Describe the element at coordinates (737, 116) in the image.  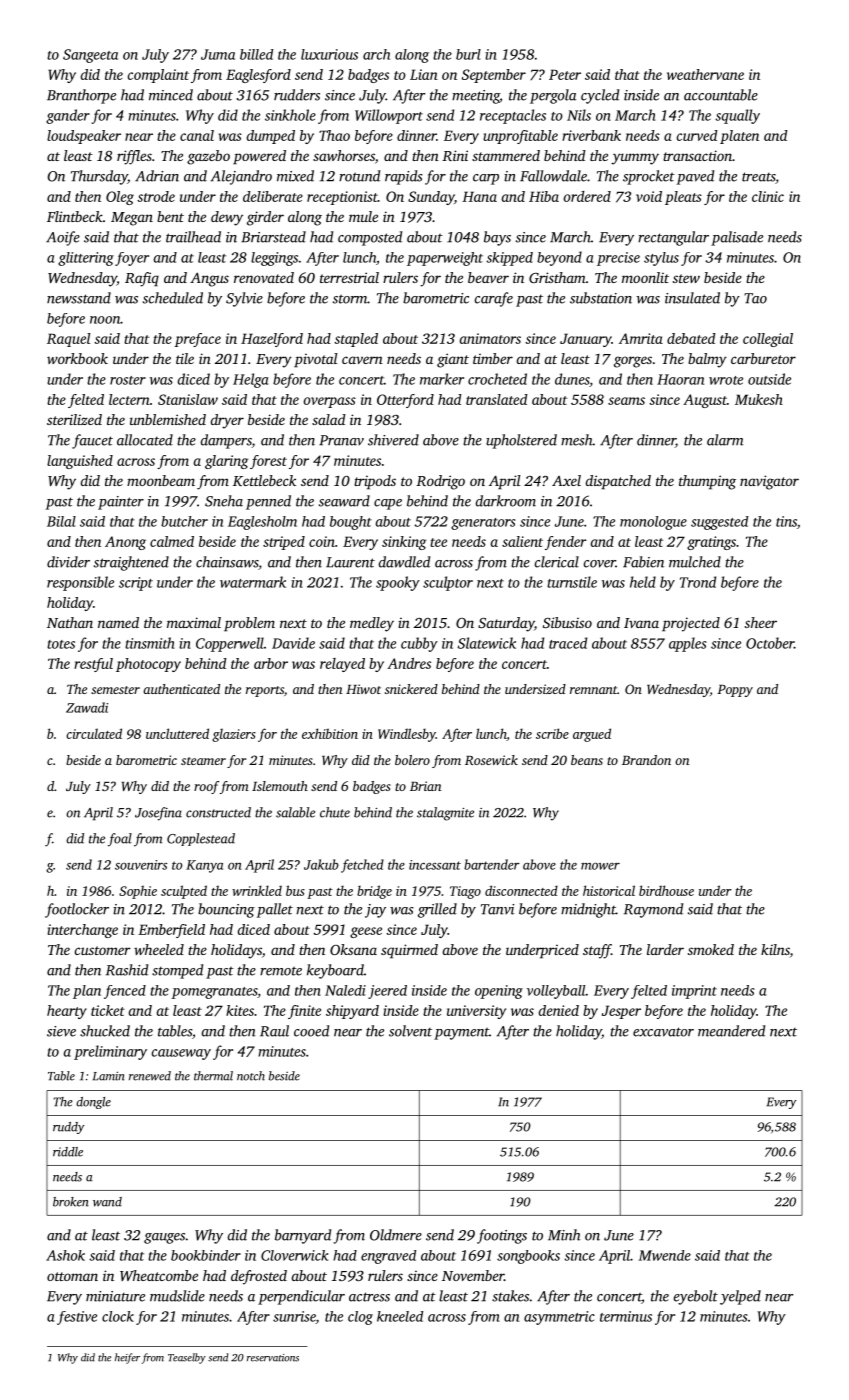
I see `squally` at that location.
